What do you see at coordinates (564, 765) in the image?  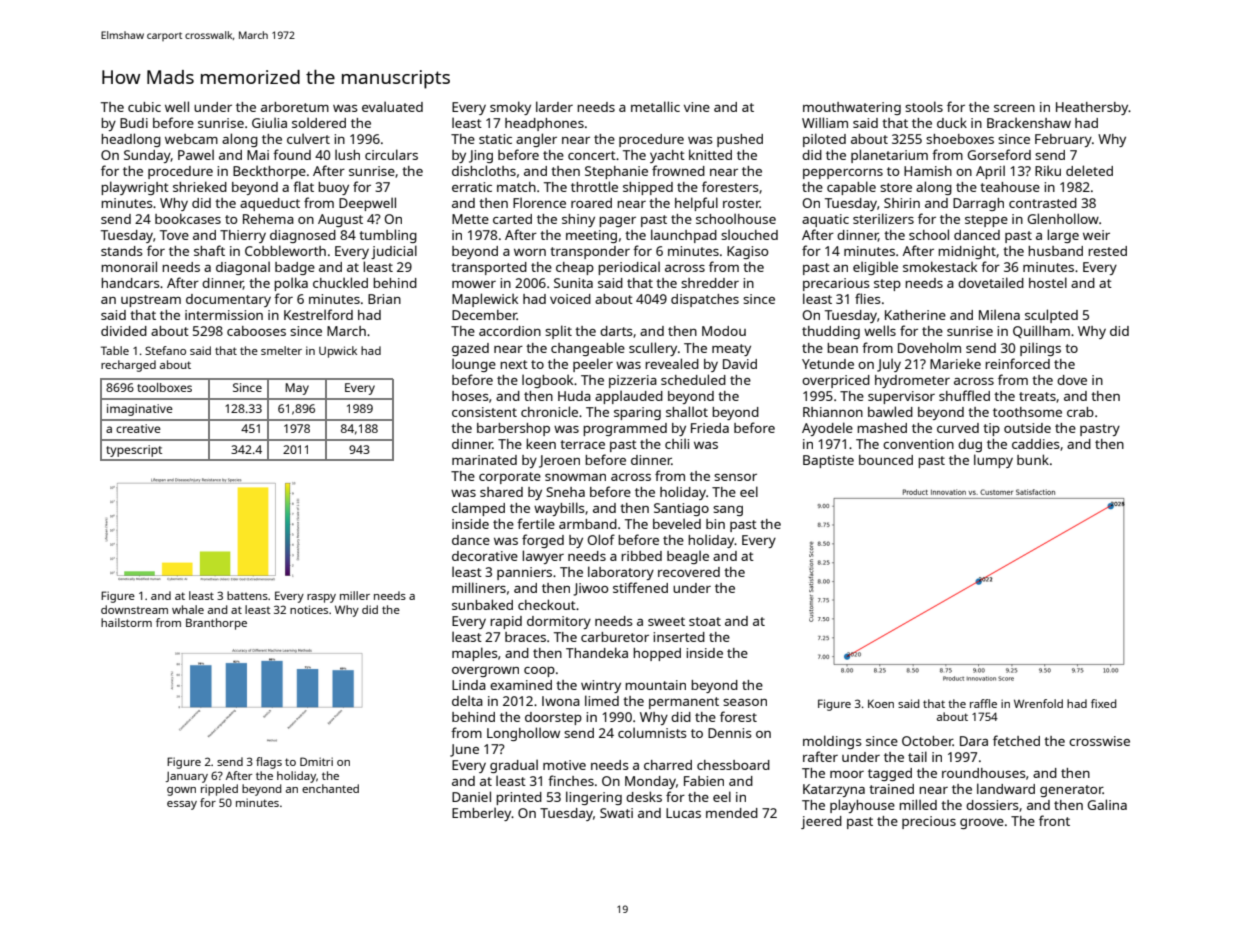 I see `motive` at bounding box center [564, 765].
